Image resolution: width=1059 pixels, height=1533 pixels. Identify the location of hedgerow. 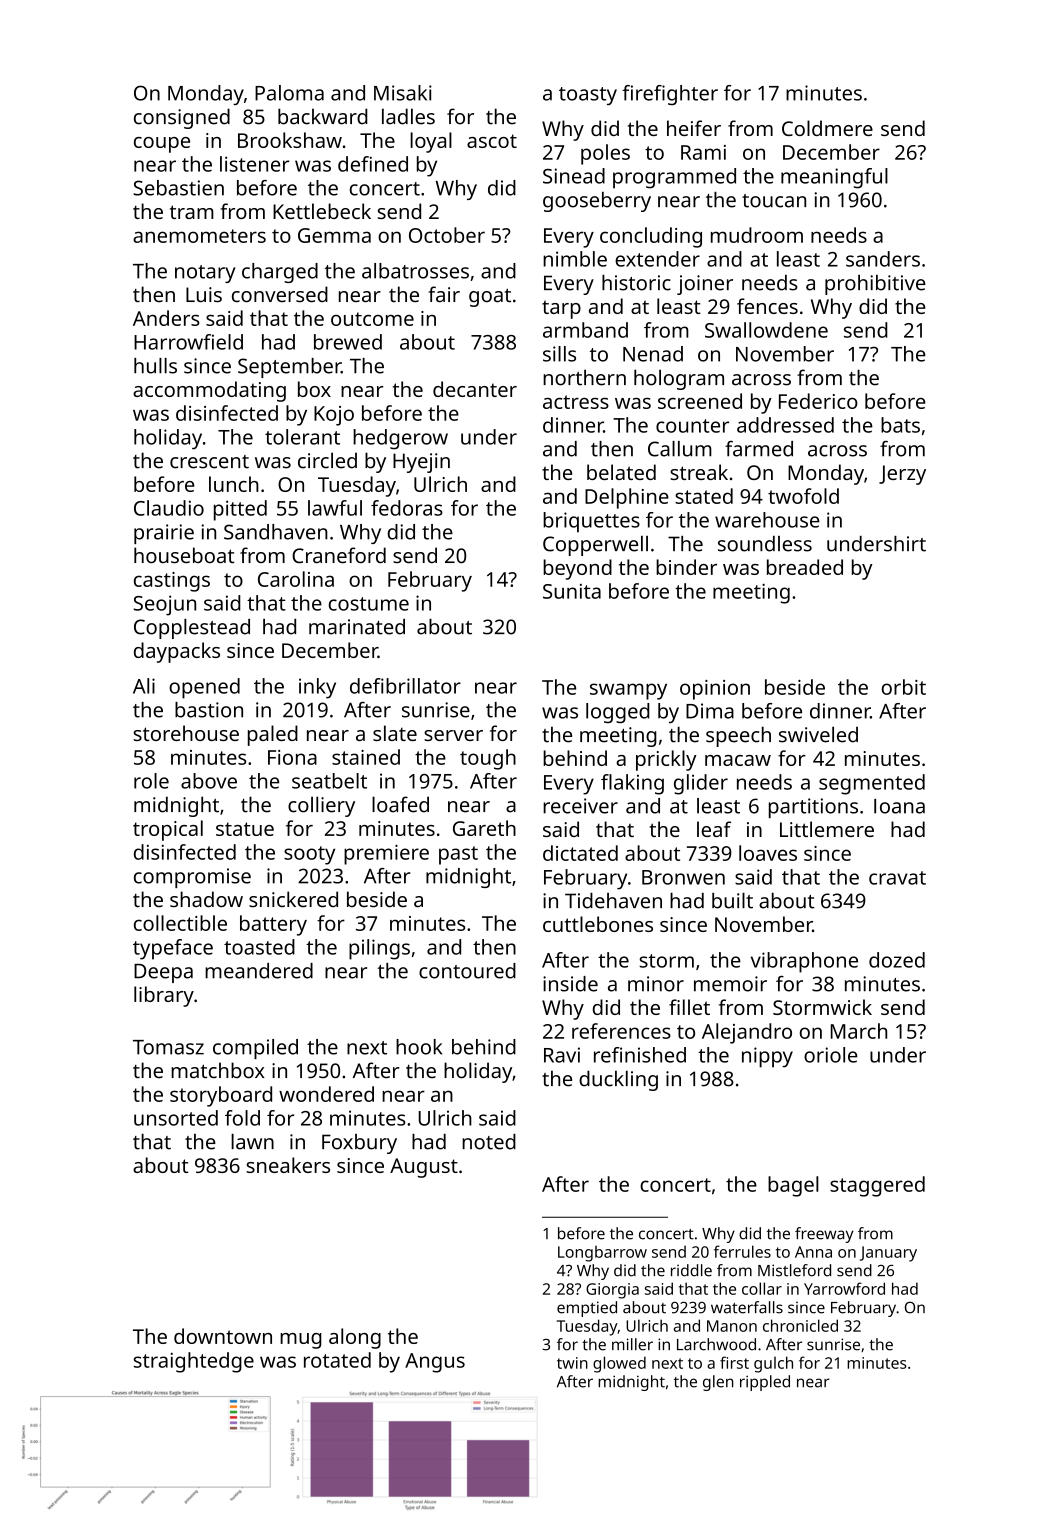
(400, 439).
